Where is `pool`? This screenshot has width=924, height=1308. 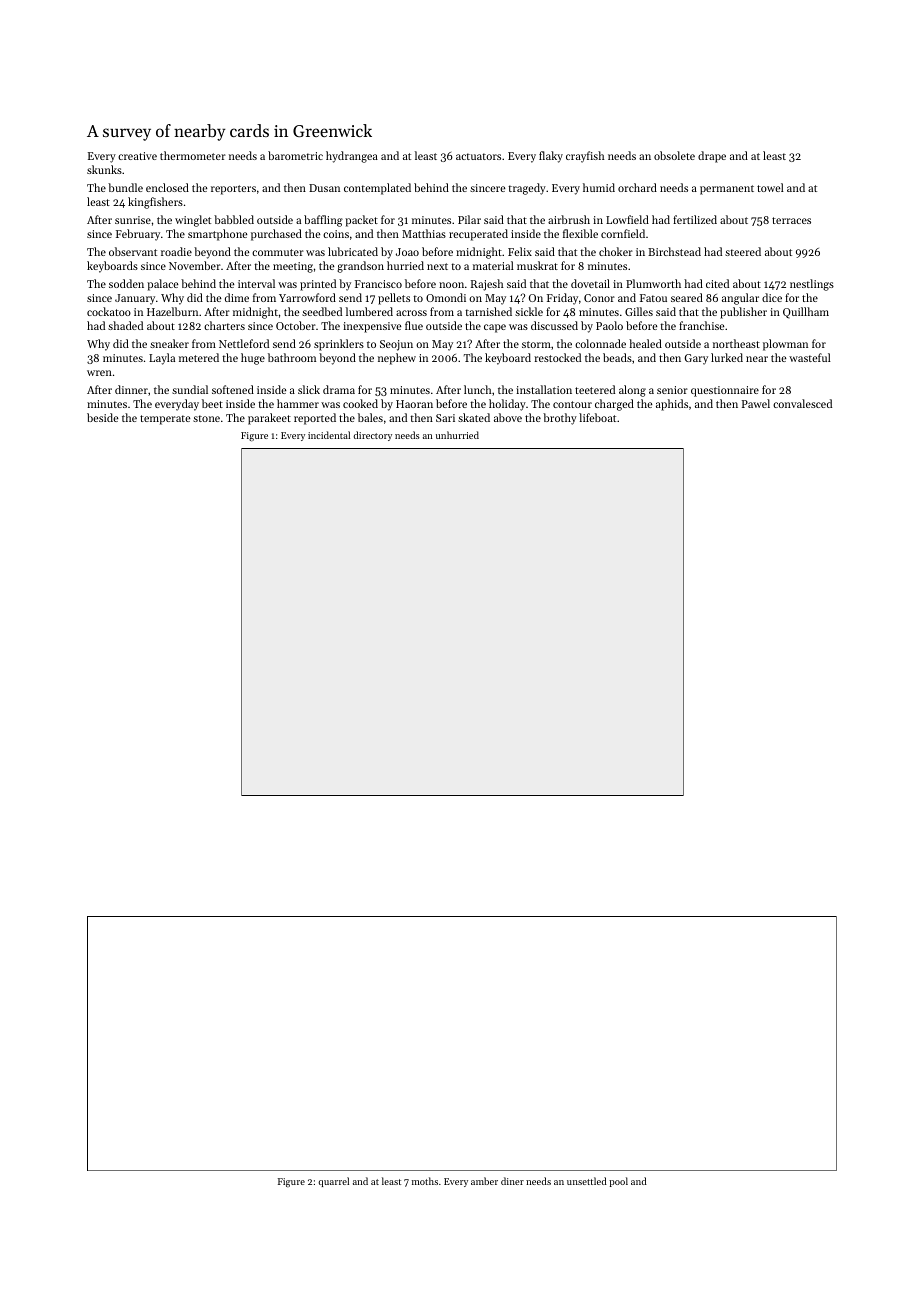
pool is located at coordinates (618, 1182).
